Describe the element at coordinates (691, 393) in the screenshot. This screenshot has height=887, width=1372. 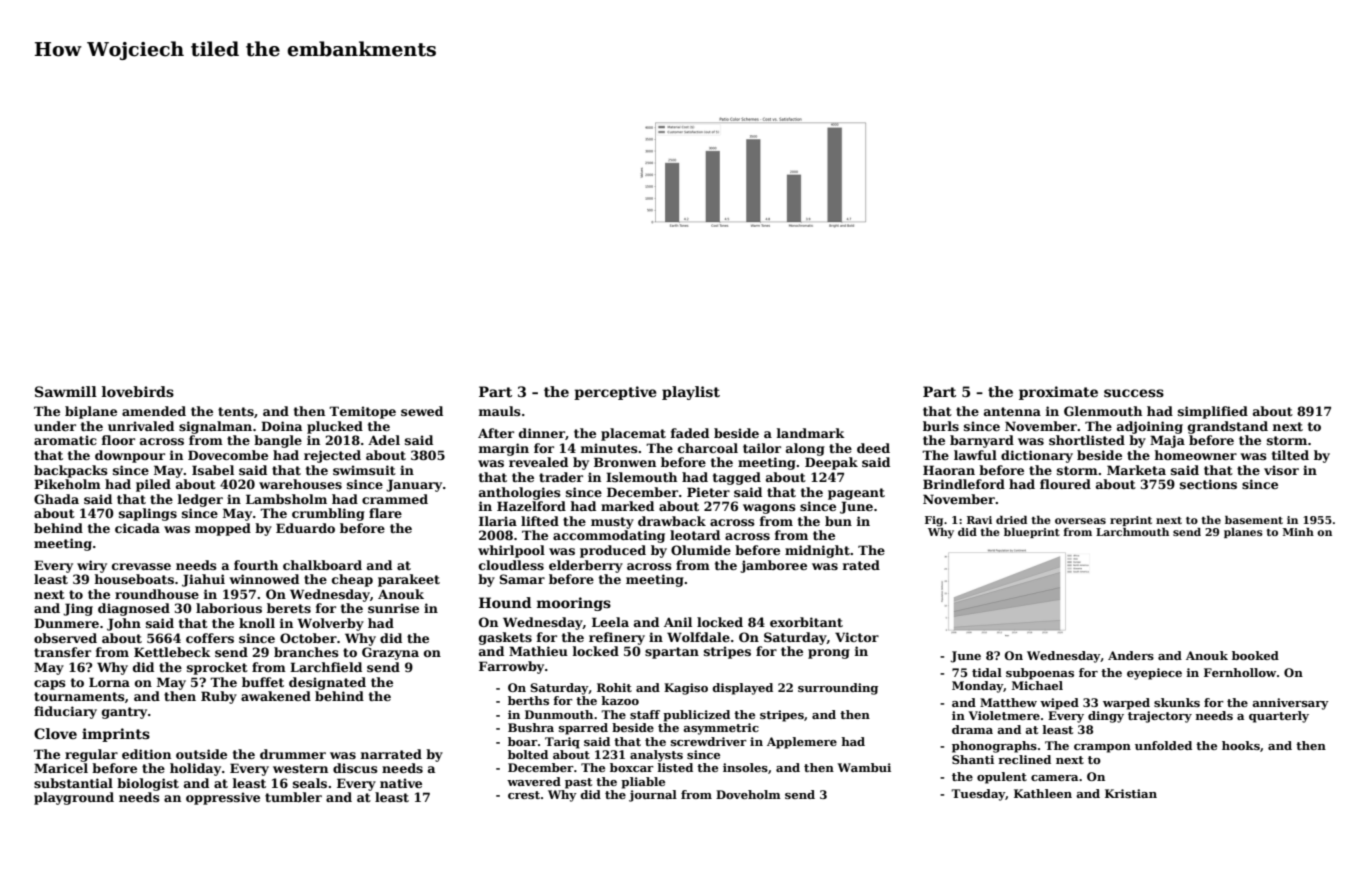
I see `playlist` at that location.
